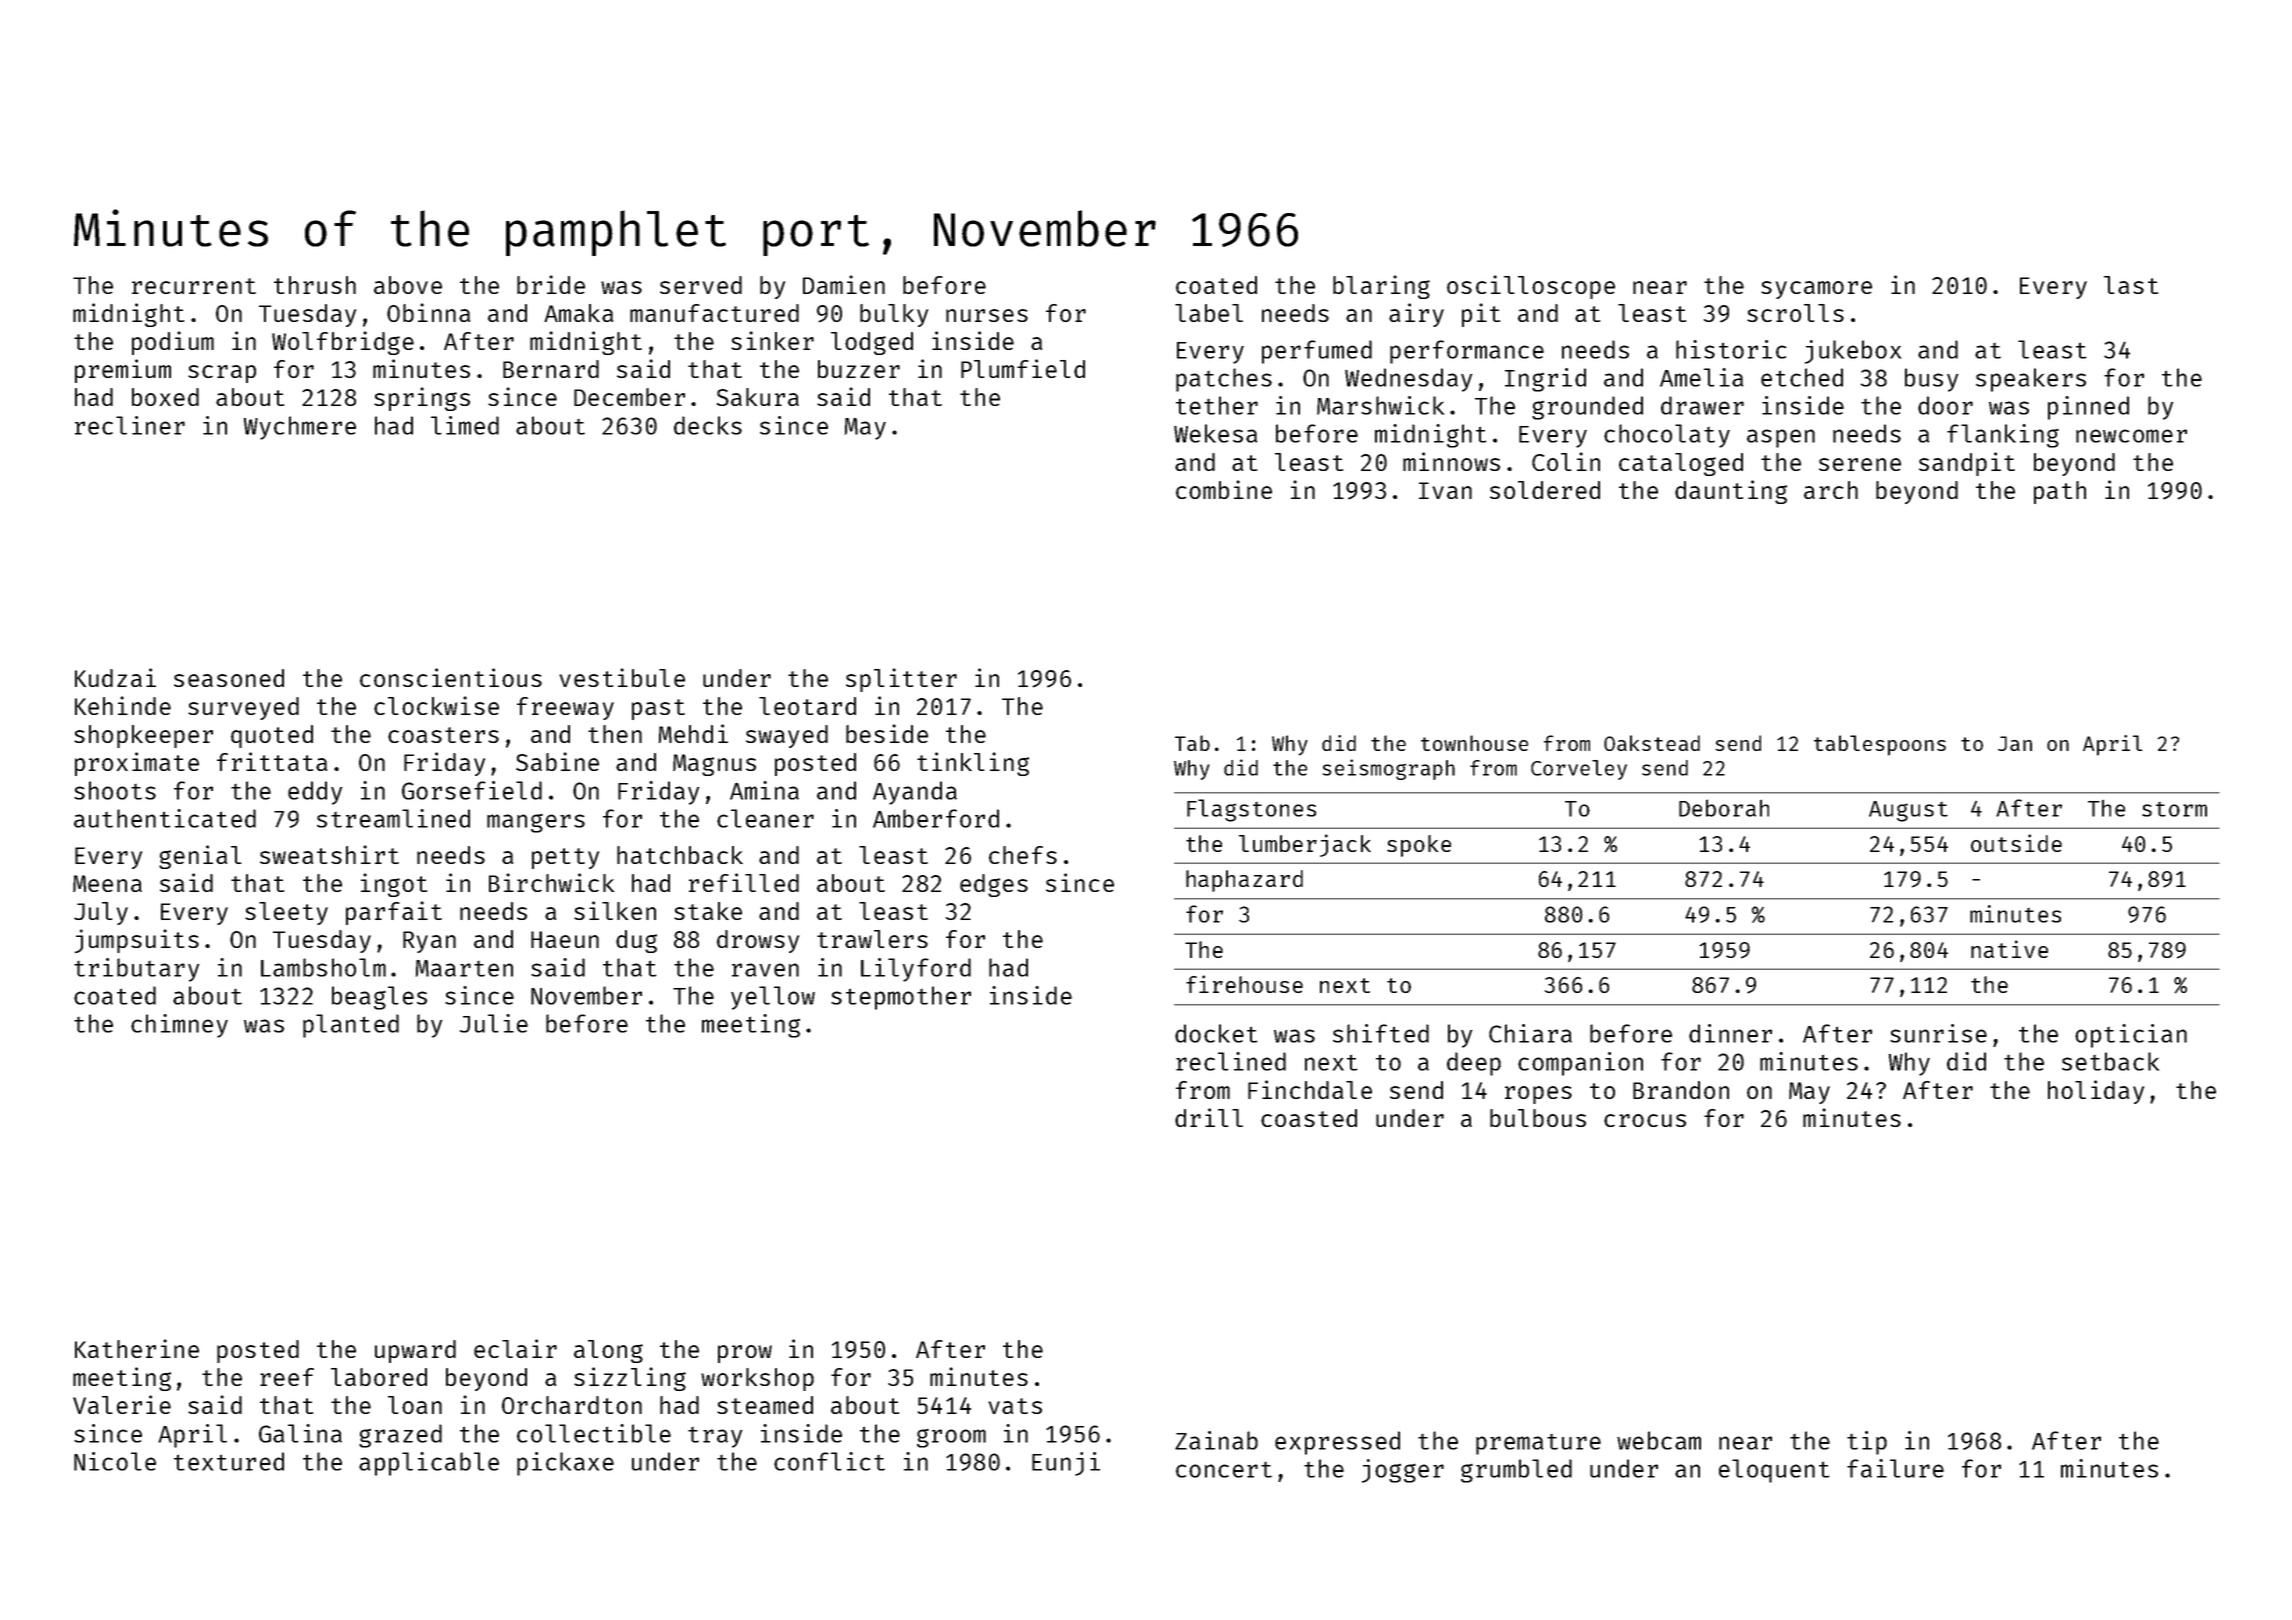 This page has height=1620, width=2292. Describe the element at coordinates (807, 706) in the page. I see `leotard` at that location.
